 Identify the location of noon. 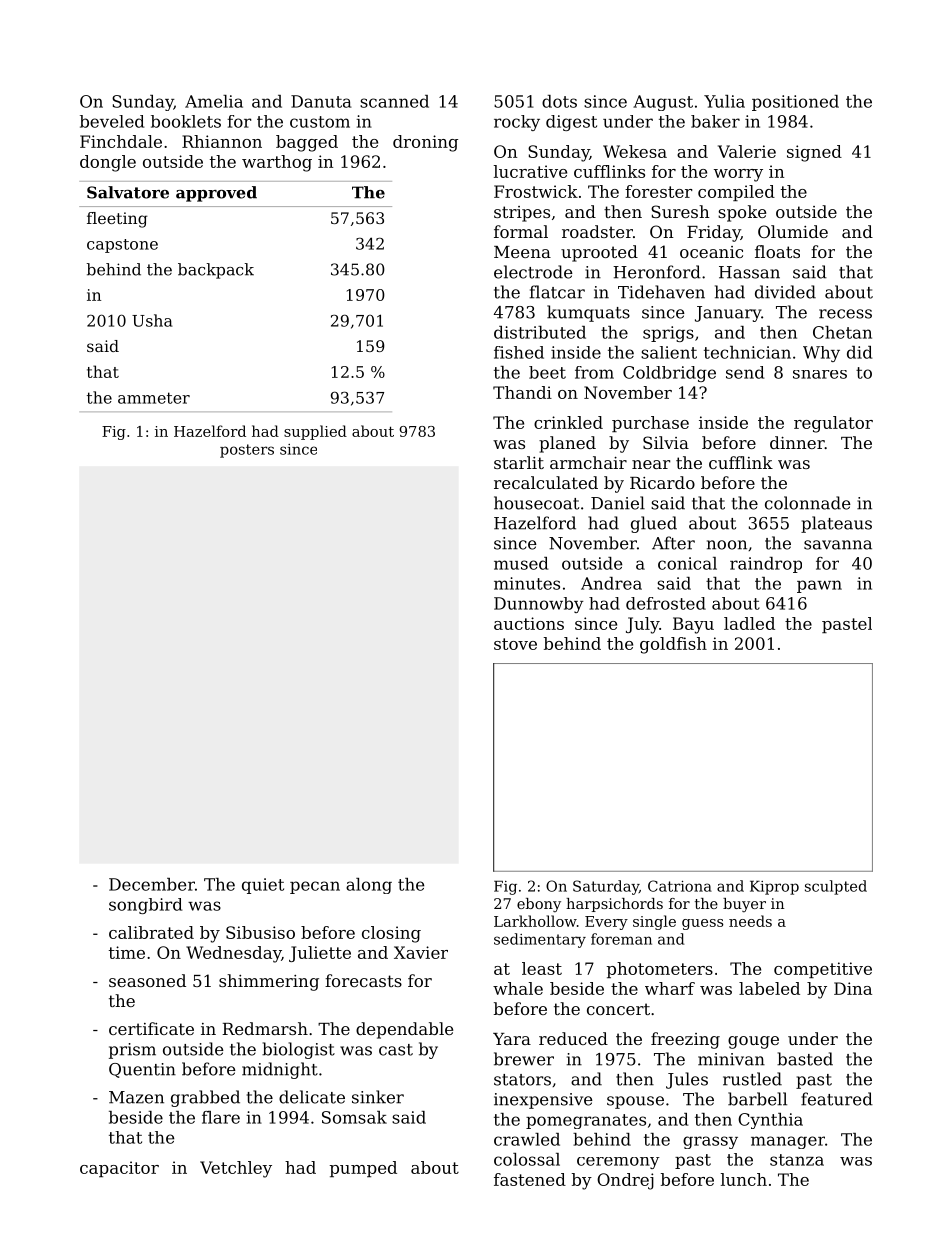
(727, 545).
